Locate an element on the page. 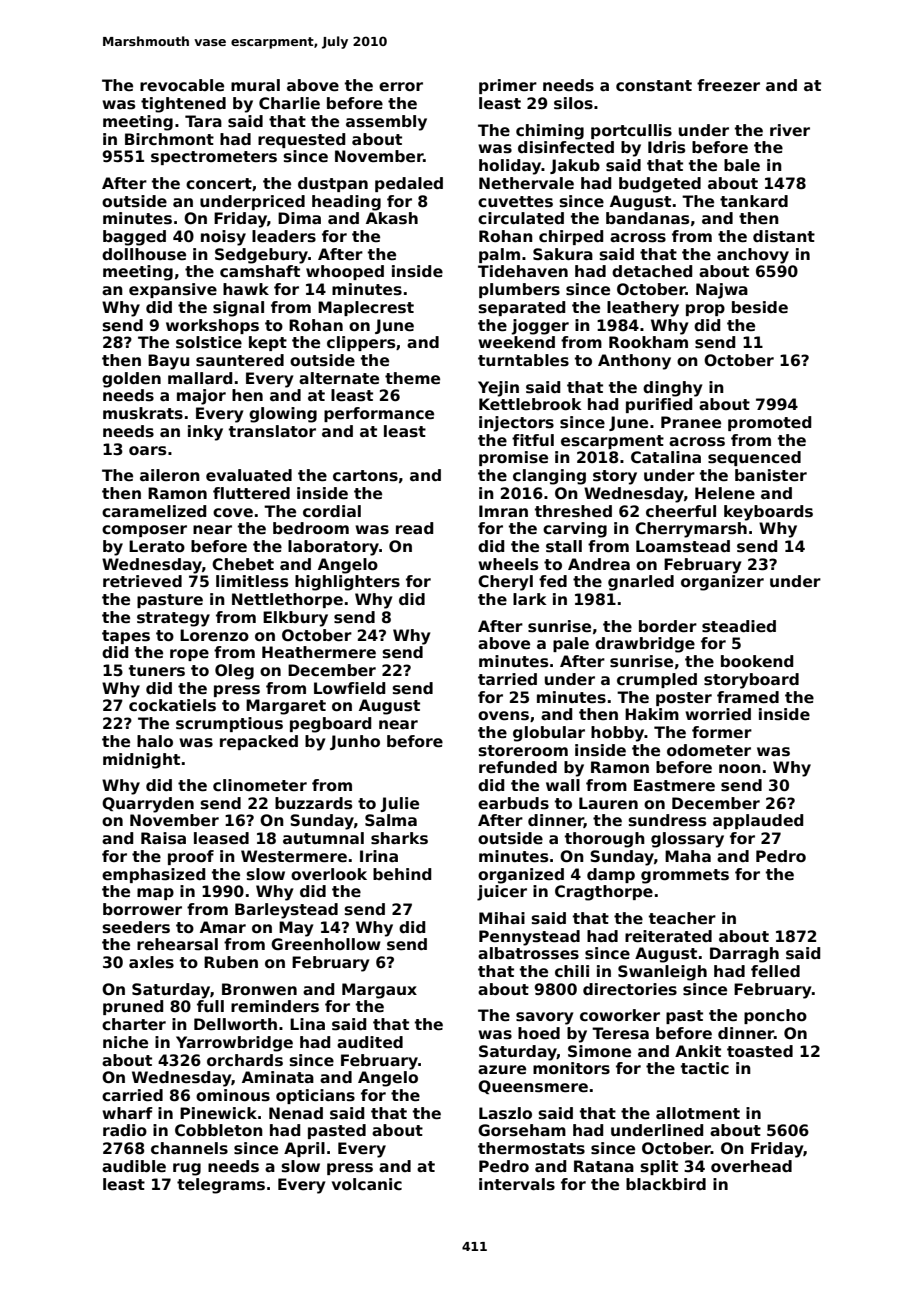 This page has width=924, height=1308. audible is located at coordinates (134, 1166).
